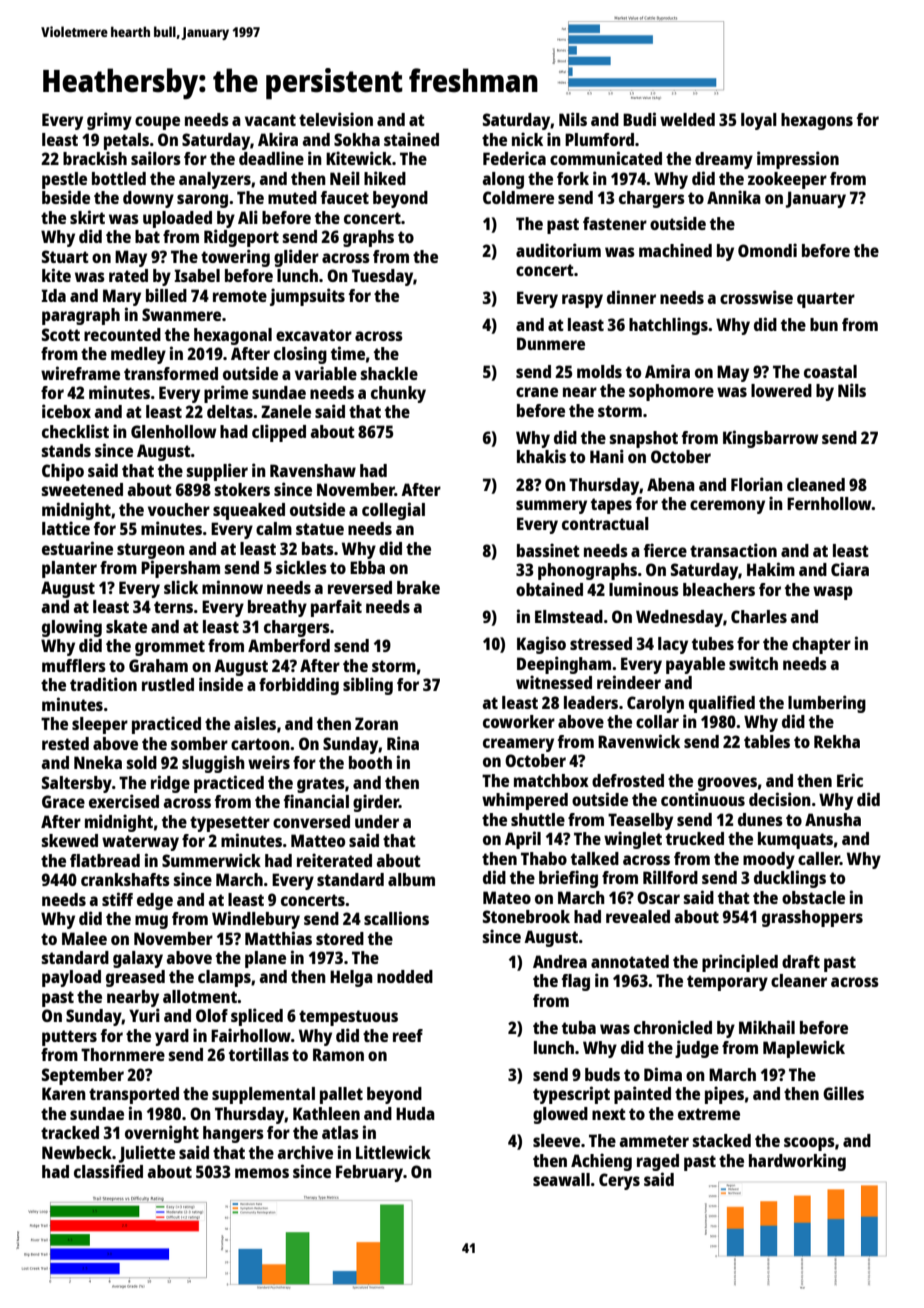  What do you see at coordinates (341, 1095) in the screenshot?
I see `pallet` at bounding box center [341, 1095].
